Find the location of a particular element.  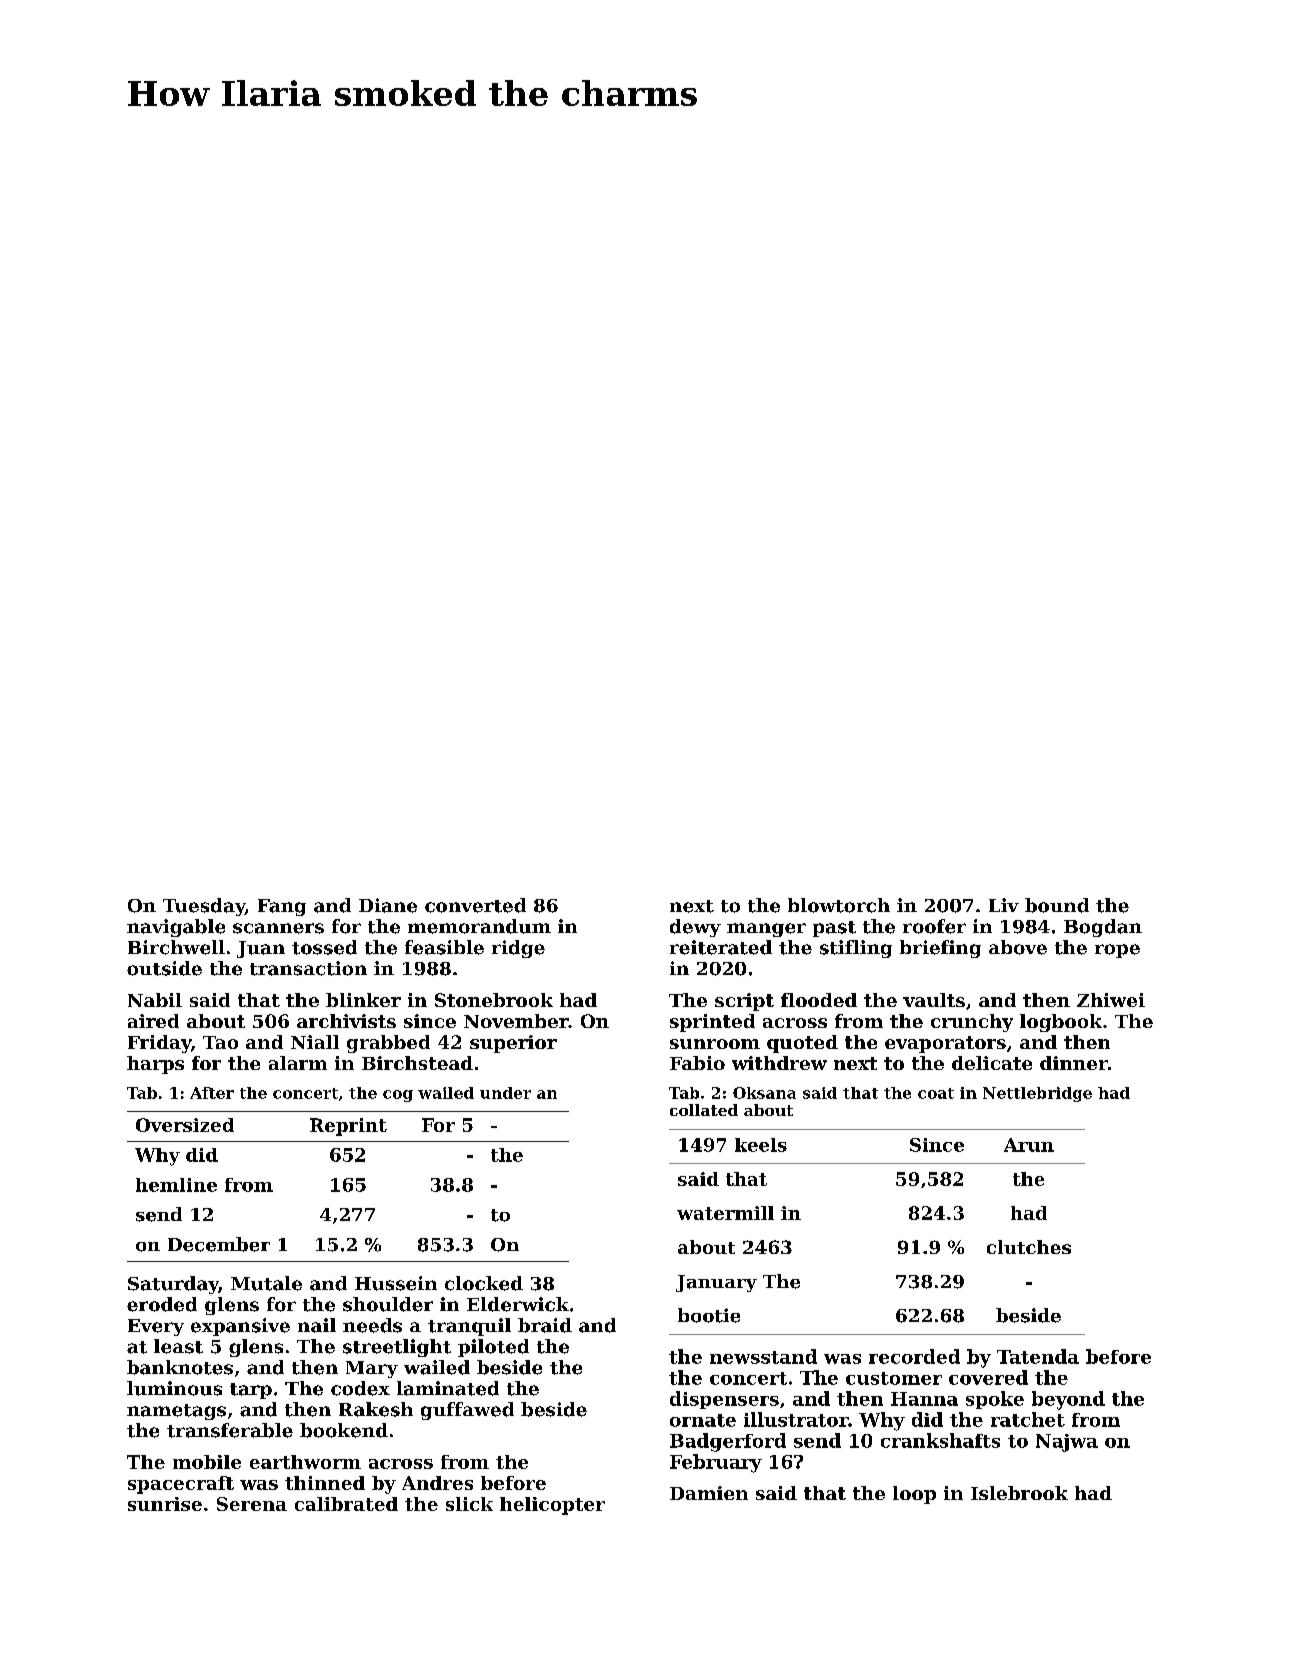

bound is located at coordinates (1057, 905).
